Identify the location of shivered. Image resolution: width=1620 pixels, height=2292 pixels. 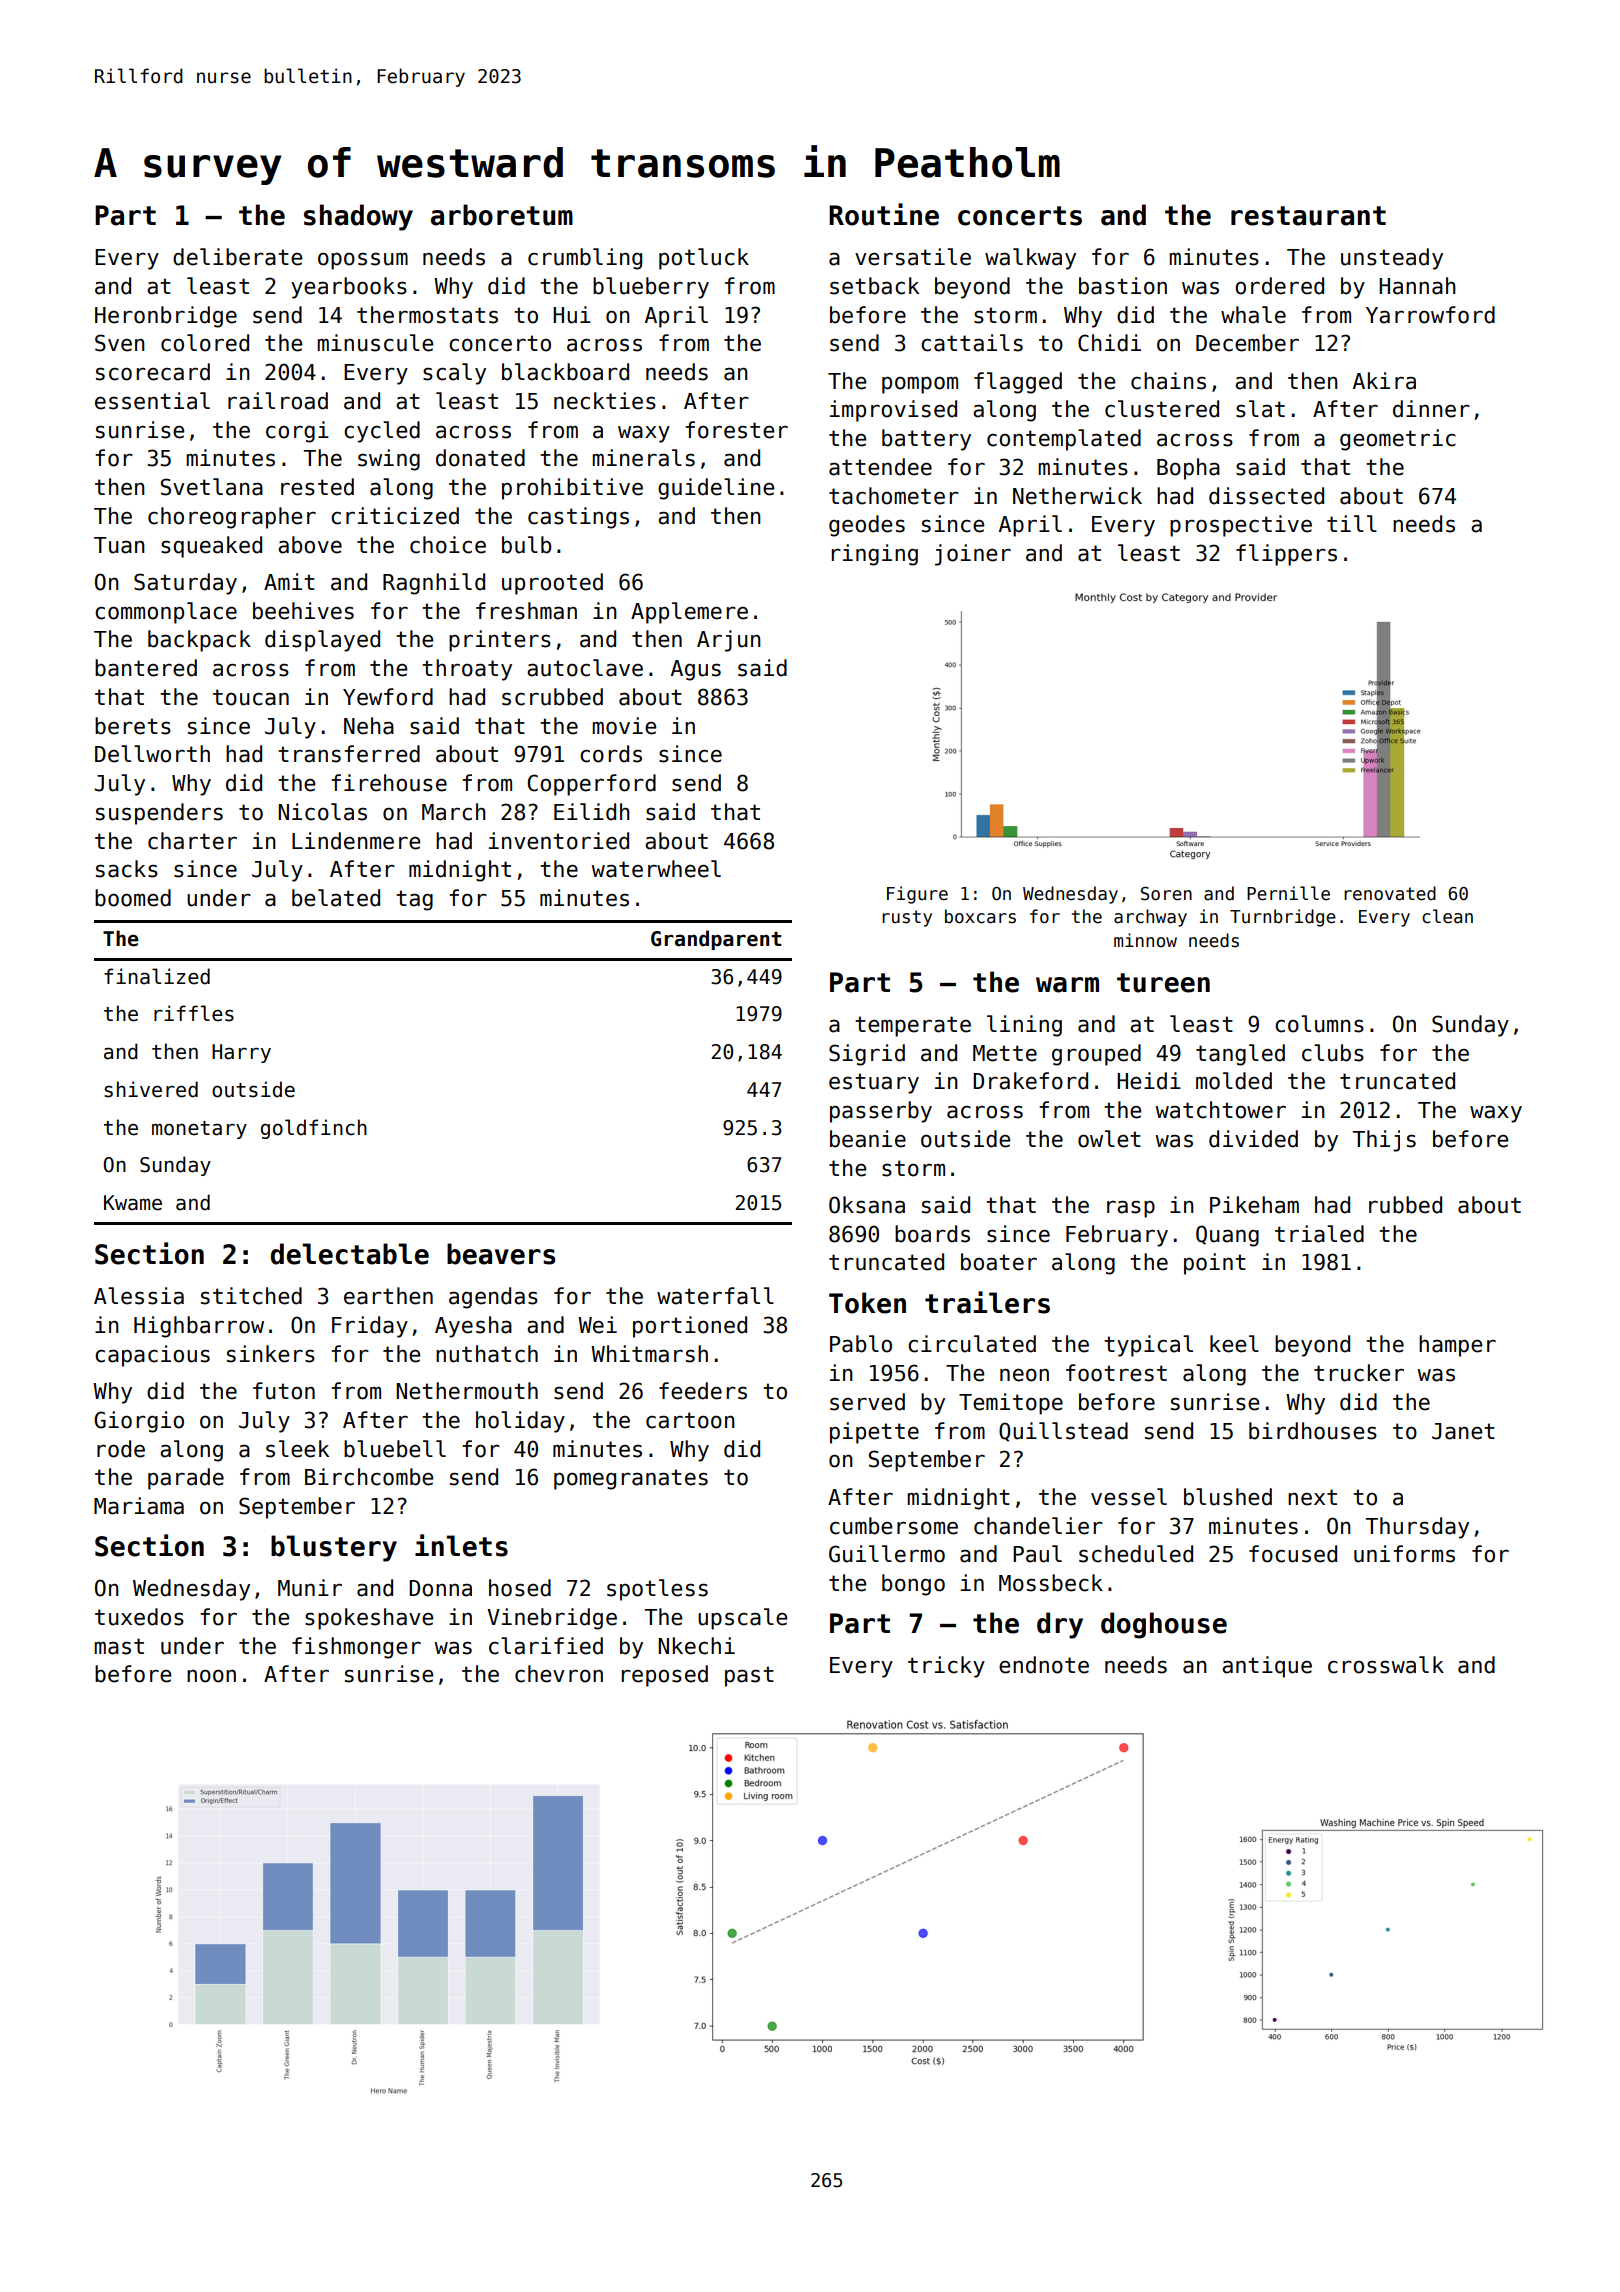
(151, 1089).
